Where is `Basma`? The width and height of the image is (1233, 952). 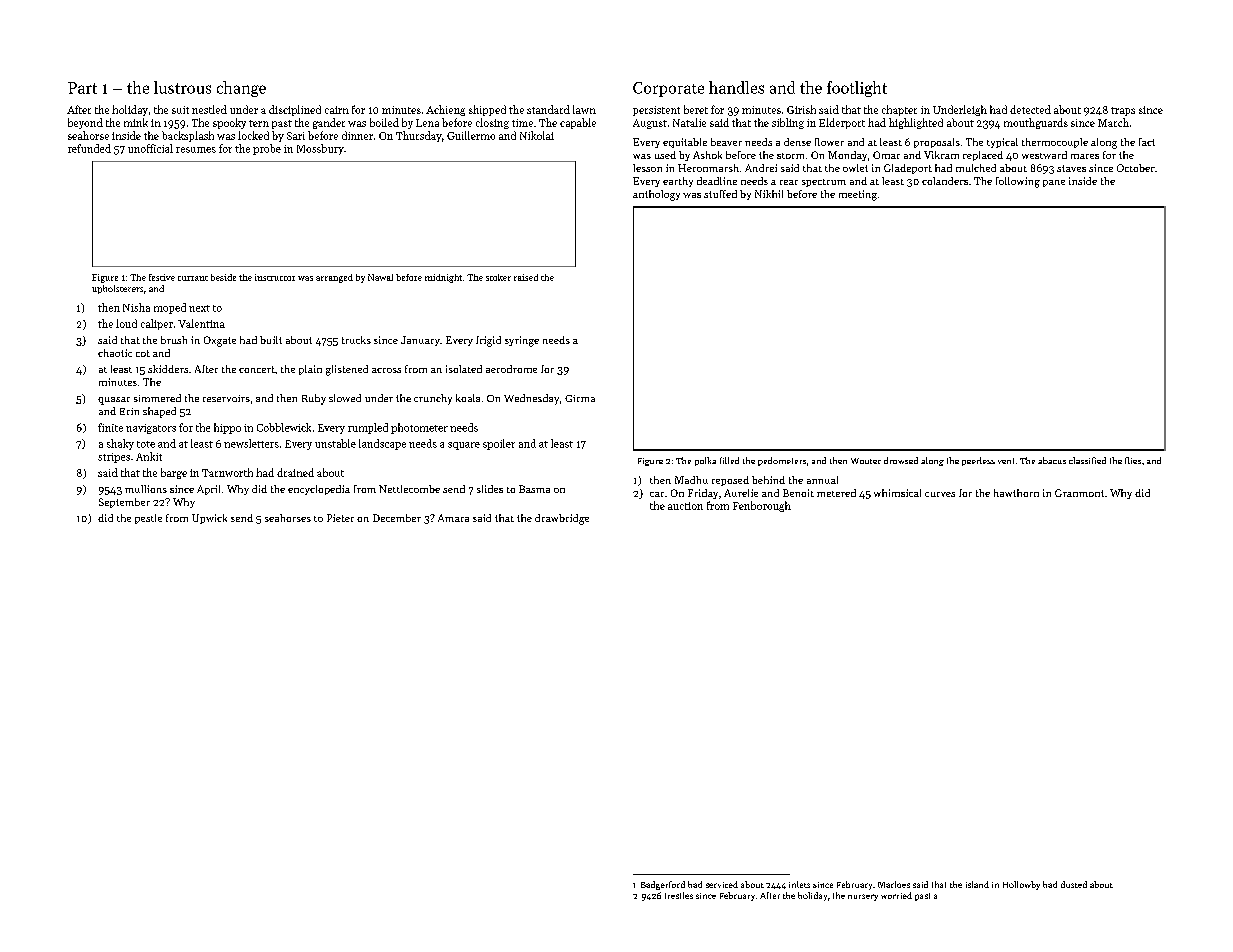
Basma is located at coordinates (534, 489).
